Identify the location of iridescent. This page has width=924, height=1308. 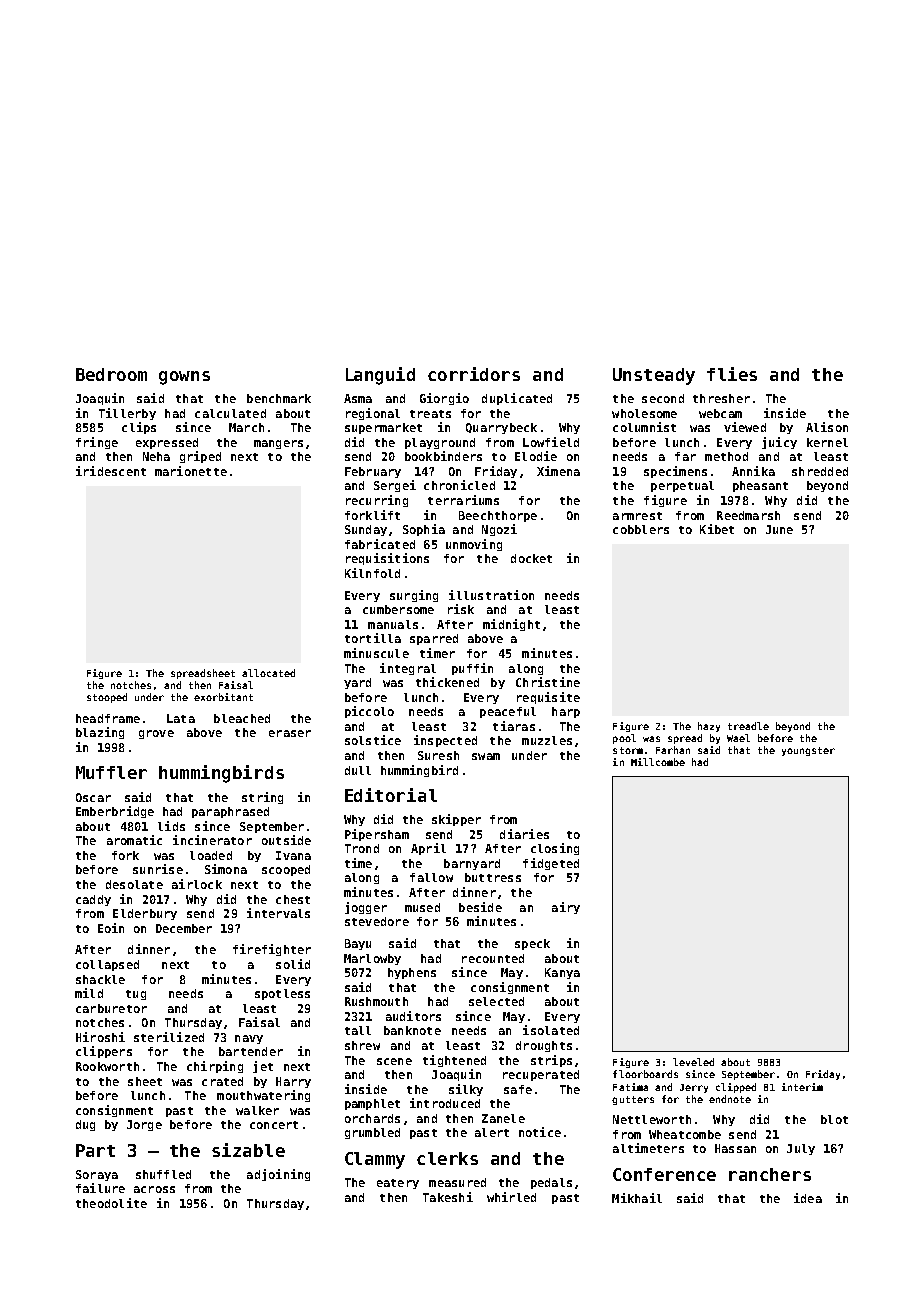
(111, 471).
